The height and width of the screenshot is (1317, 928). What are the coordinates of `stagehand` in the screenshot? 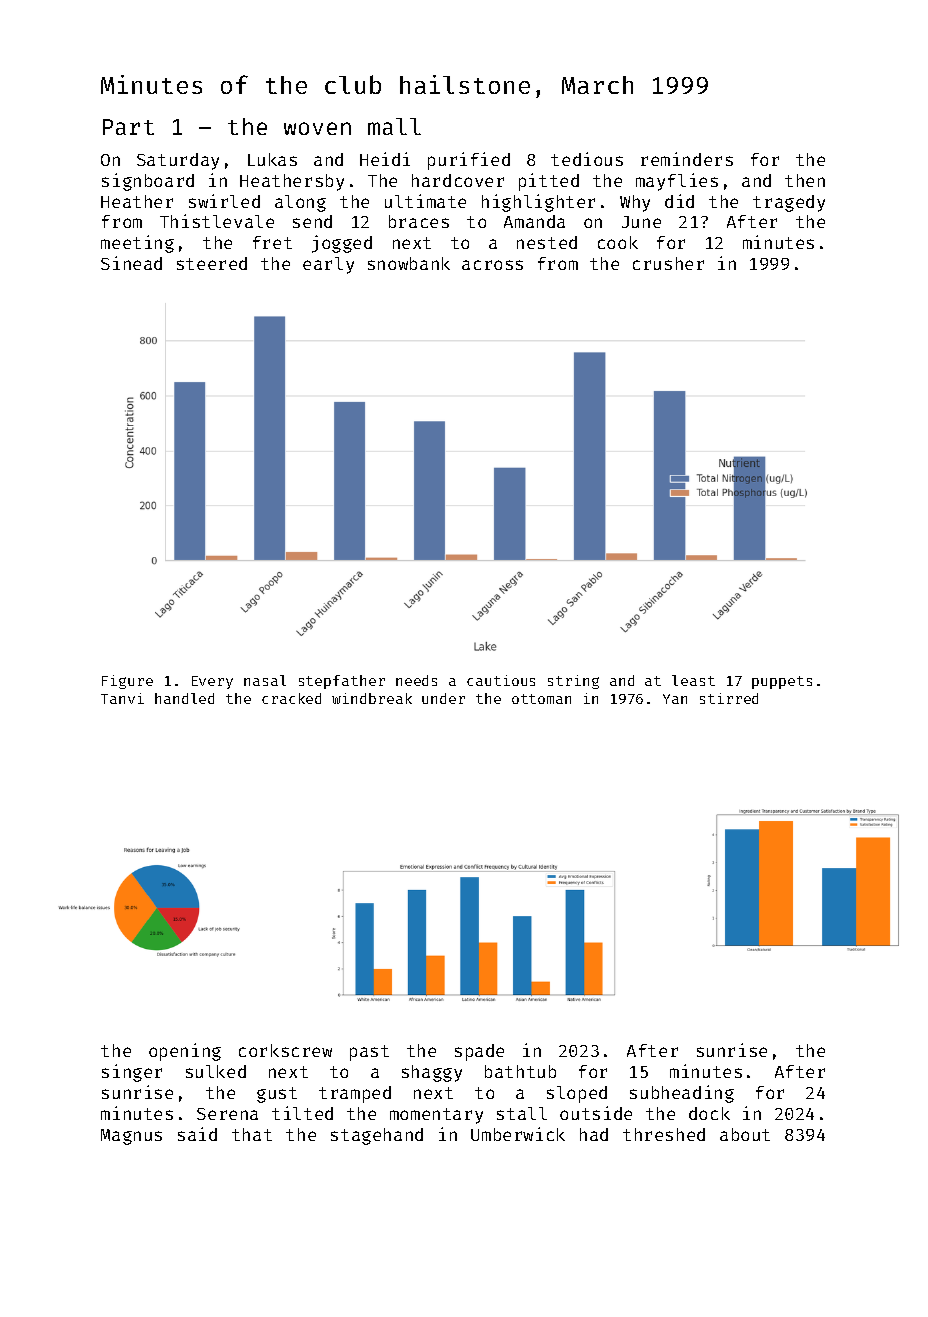 It's located at (377, 1136).
